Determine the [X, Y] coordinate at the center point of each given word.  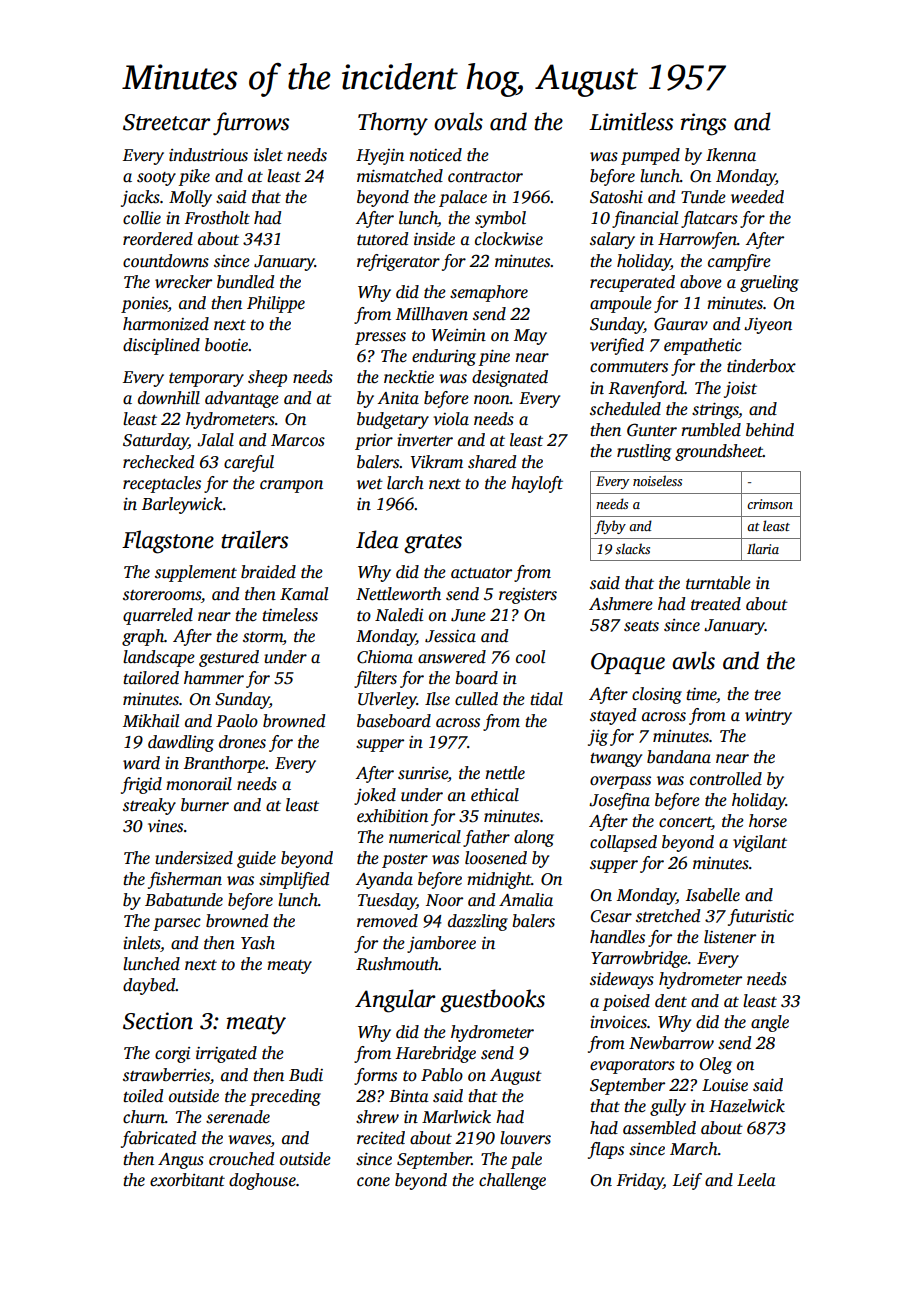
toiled [143, 1096]
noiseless [657, 480]
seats [641, 626]
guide [256, 859]
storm [263, 638]
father [486, 838]
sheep [267, 378]
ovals [458, 121]
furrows [251, 124]
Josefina [619, 801]
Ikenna [731, 155]
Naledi [399, 615]
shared [492, 462]
